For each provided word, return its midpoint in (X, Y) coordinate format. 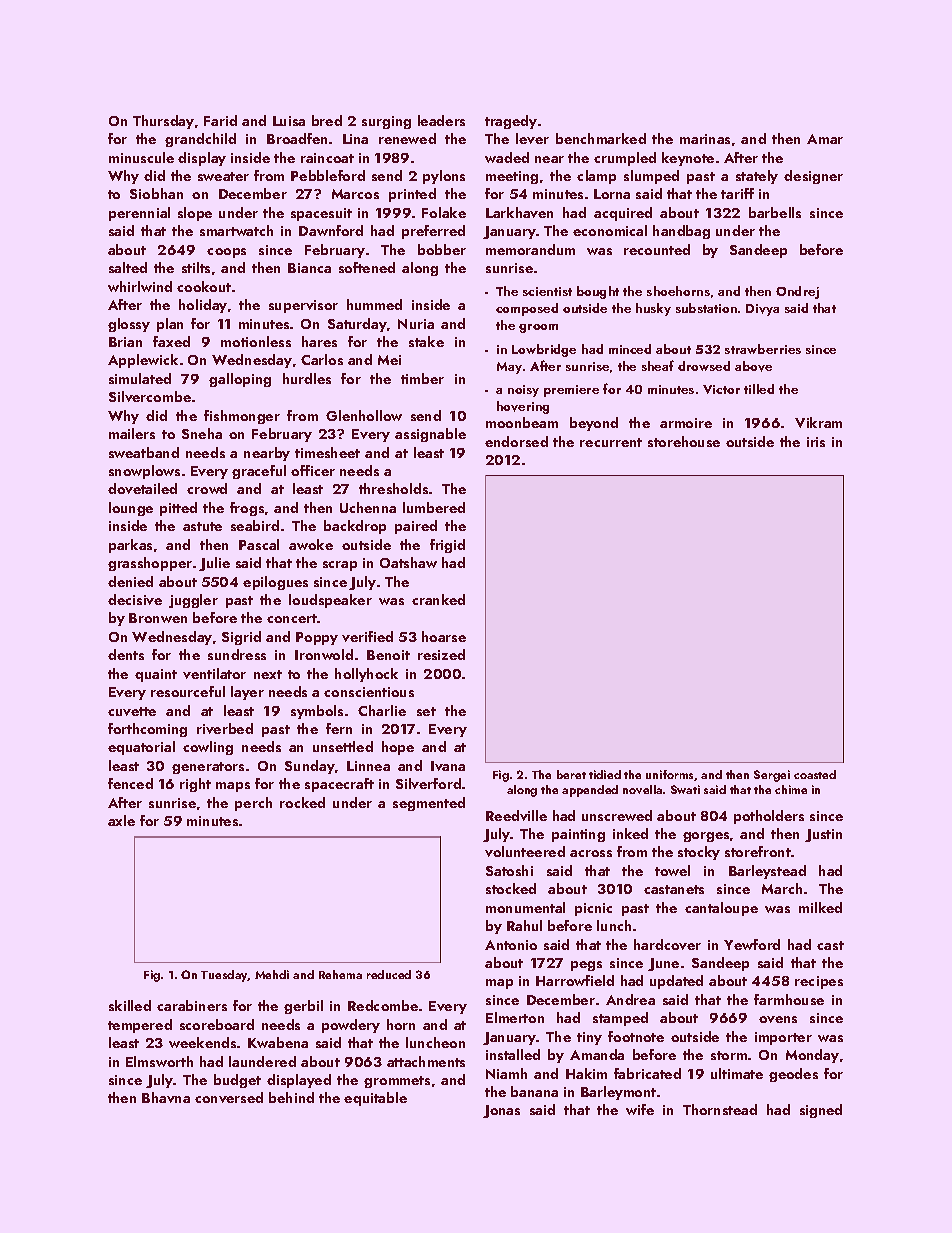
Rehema (340, 974)
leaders (441, 120)
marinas (705, 139)
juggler (193, 601)
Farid (220, 120)
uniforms (669, 774)
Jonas (501, 1111)
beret (571, 774)
